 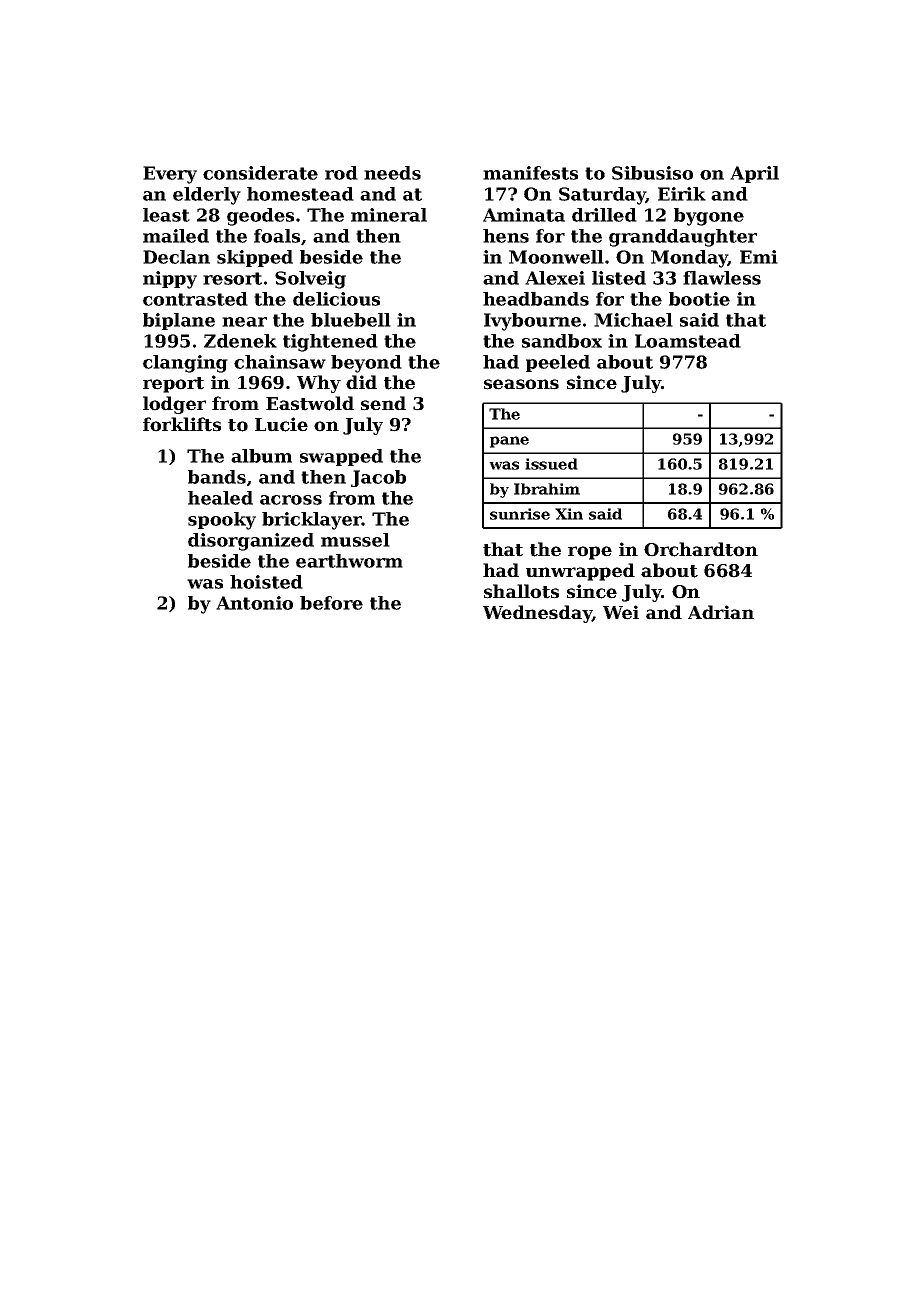 What do you see at coordinates (254, 603) in the screenshot?
I see `Antonio` at bounding box center [254, 603].
